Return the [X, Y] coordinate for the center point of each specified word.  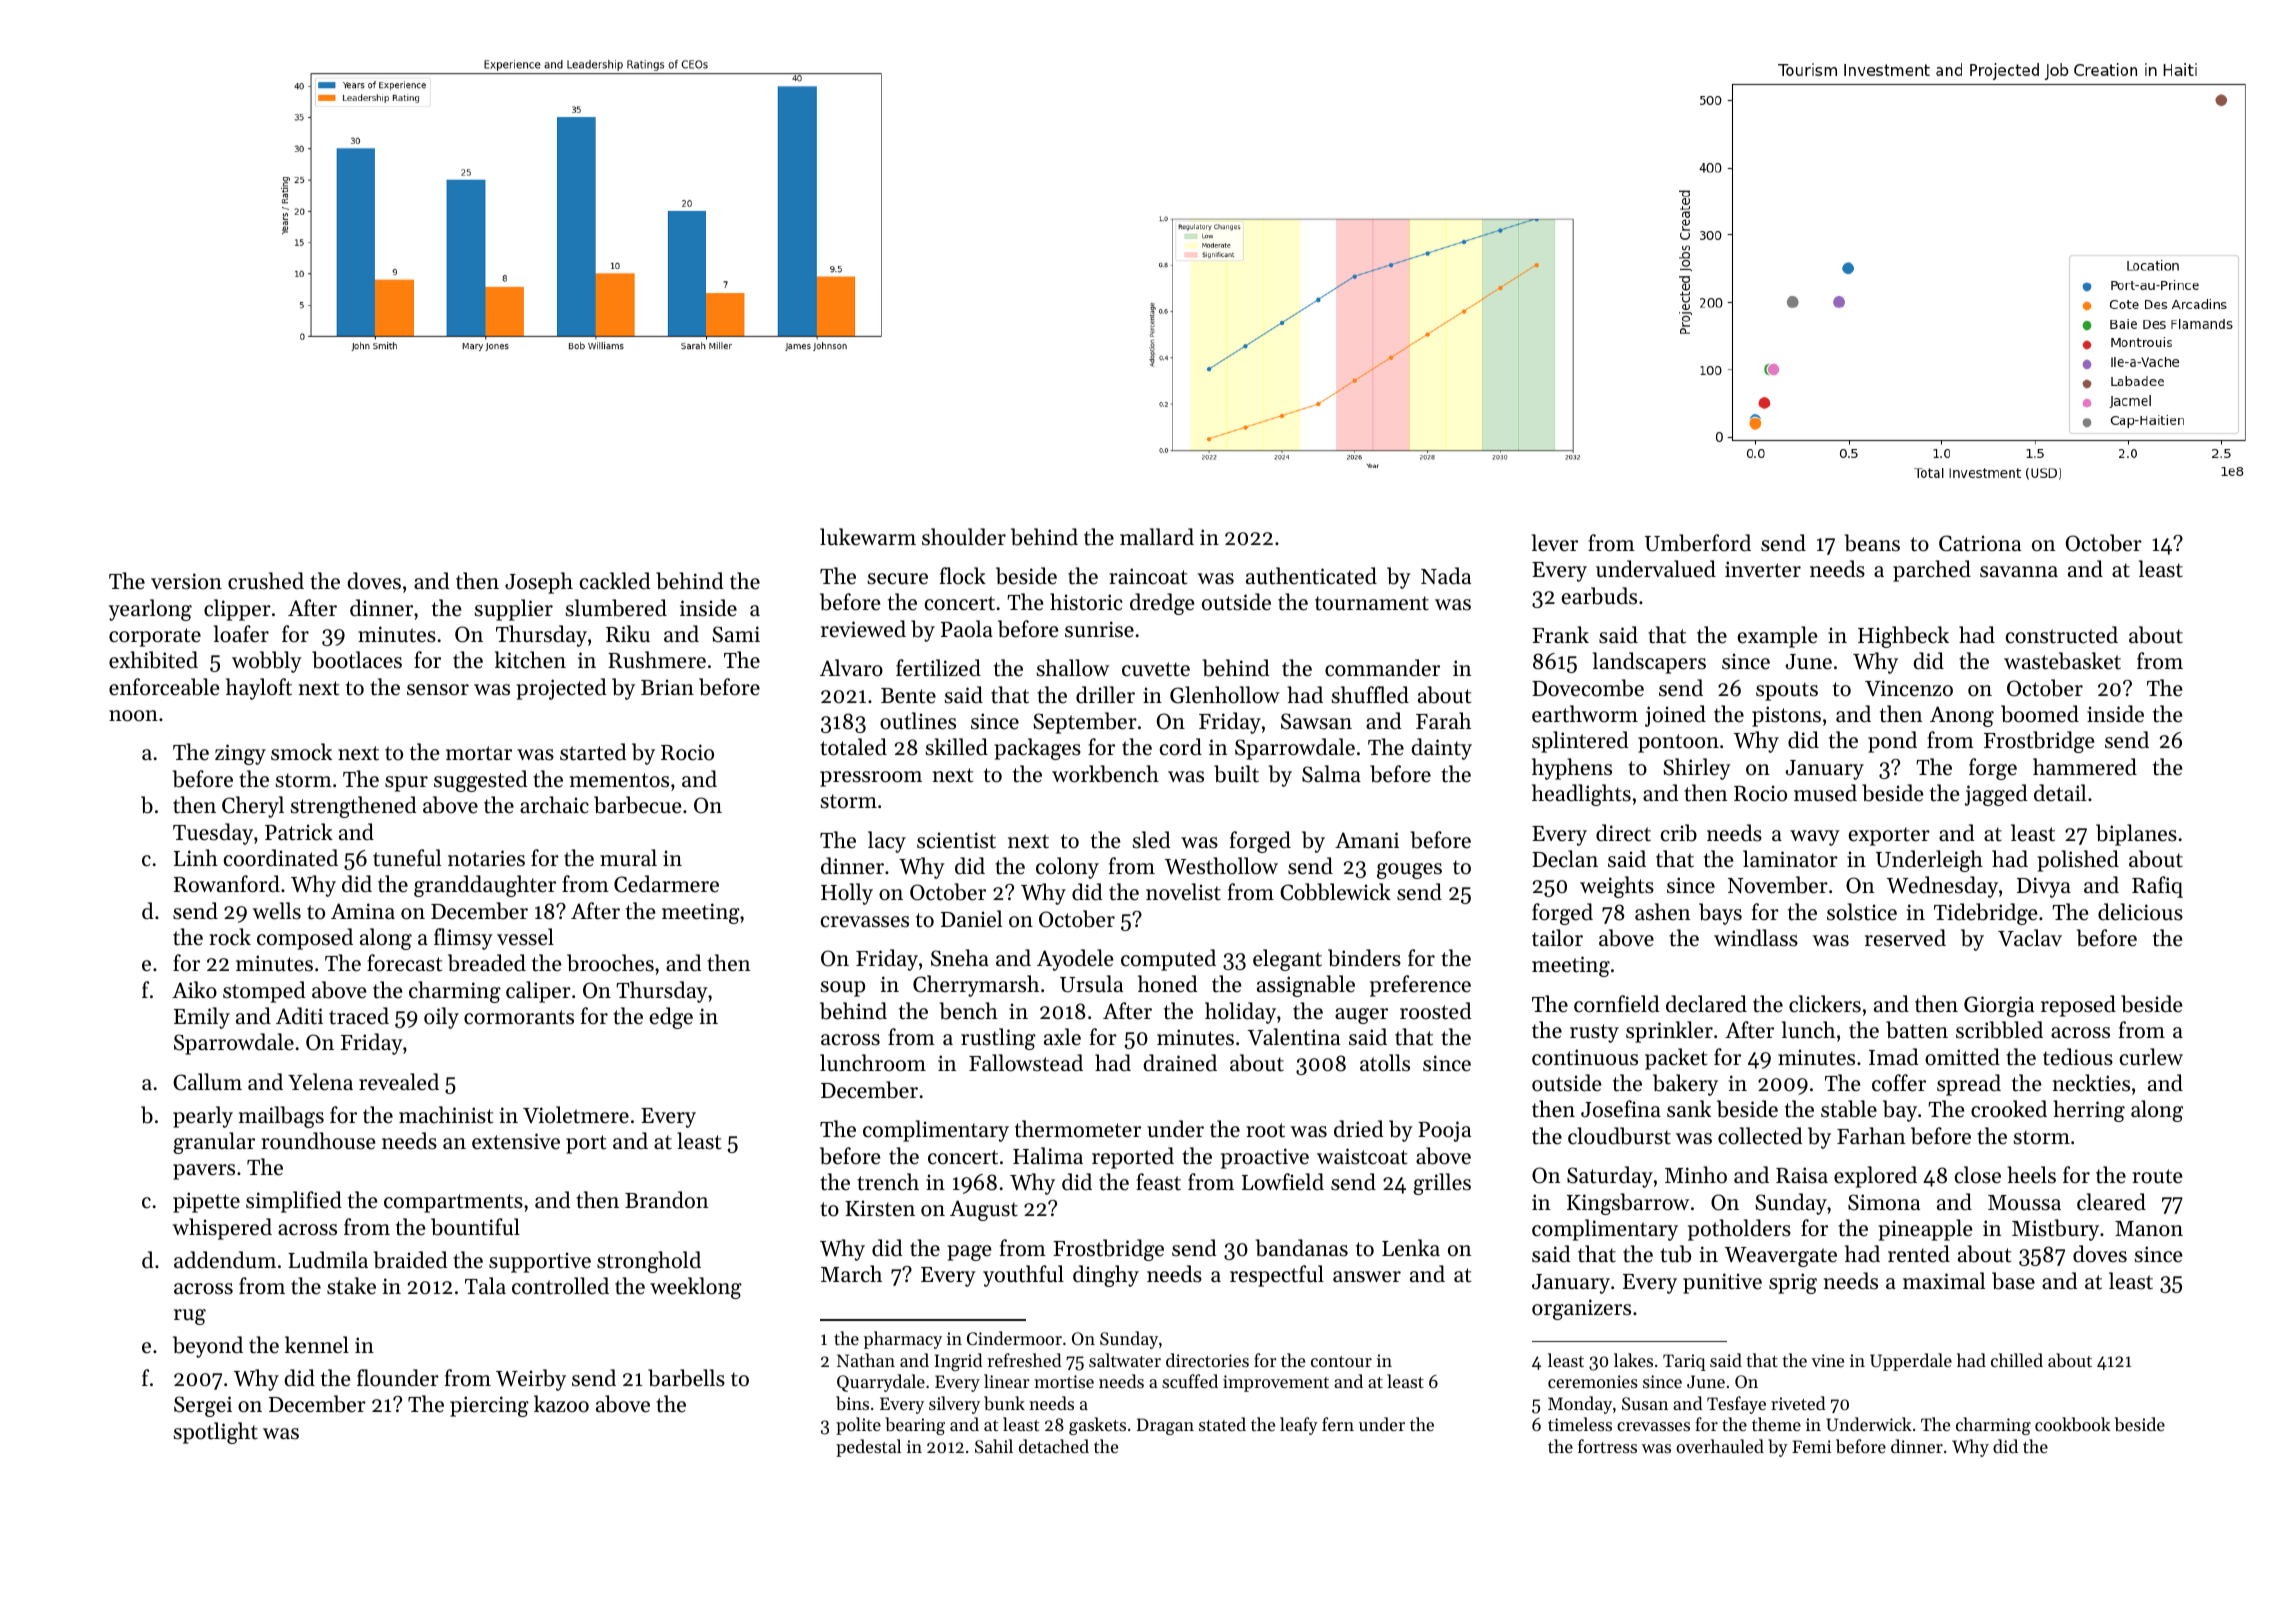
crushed [266, 581]
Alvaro [851, 668]
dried [1359, 1129]
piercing [489, 1406]
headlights [1581, 795]
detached [1054, 1446]
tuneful [407, 858]
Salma [1331, 774]
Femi [1811, 1446]
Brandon [666, 1200]
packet [1676, 1059]
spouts [1787, 691]
